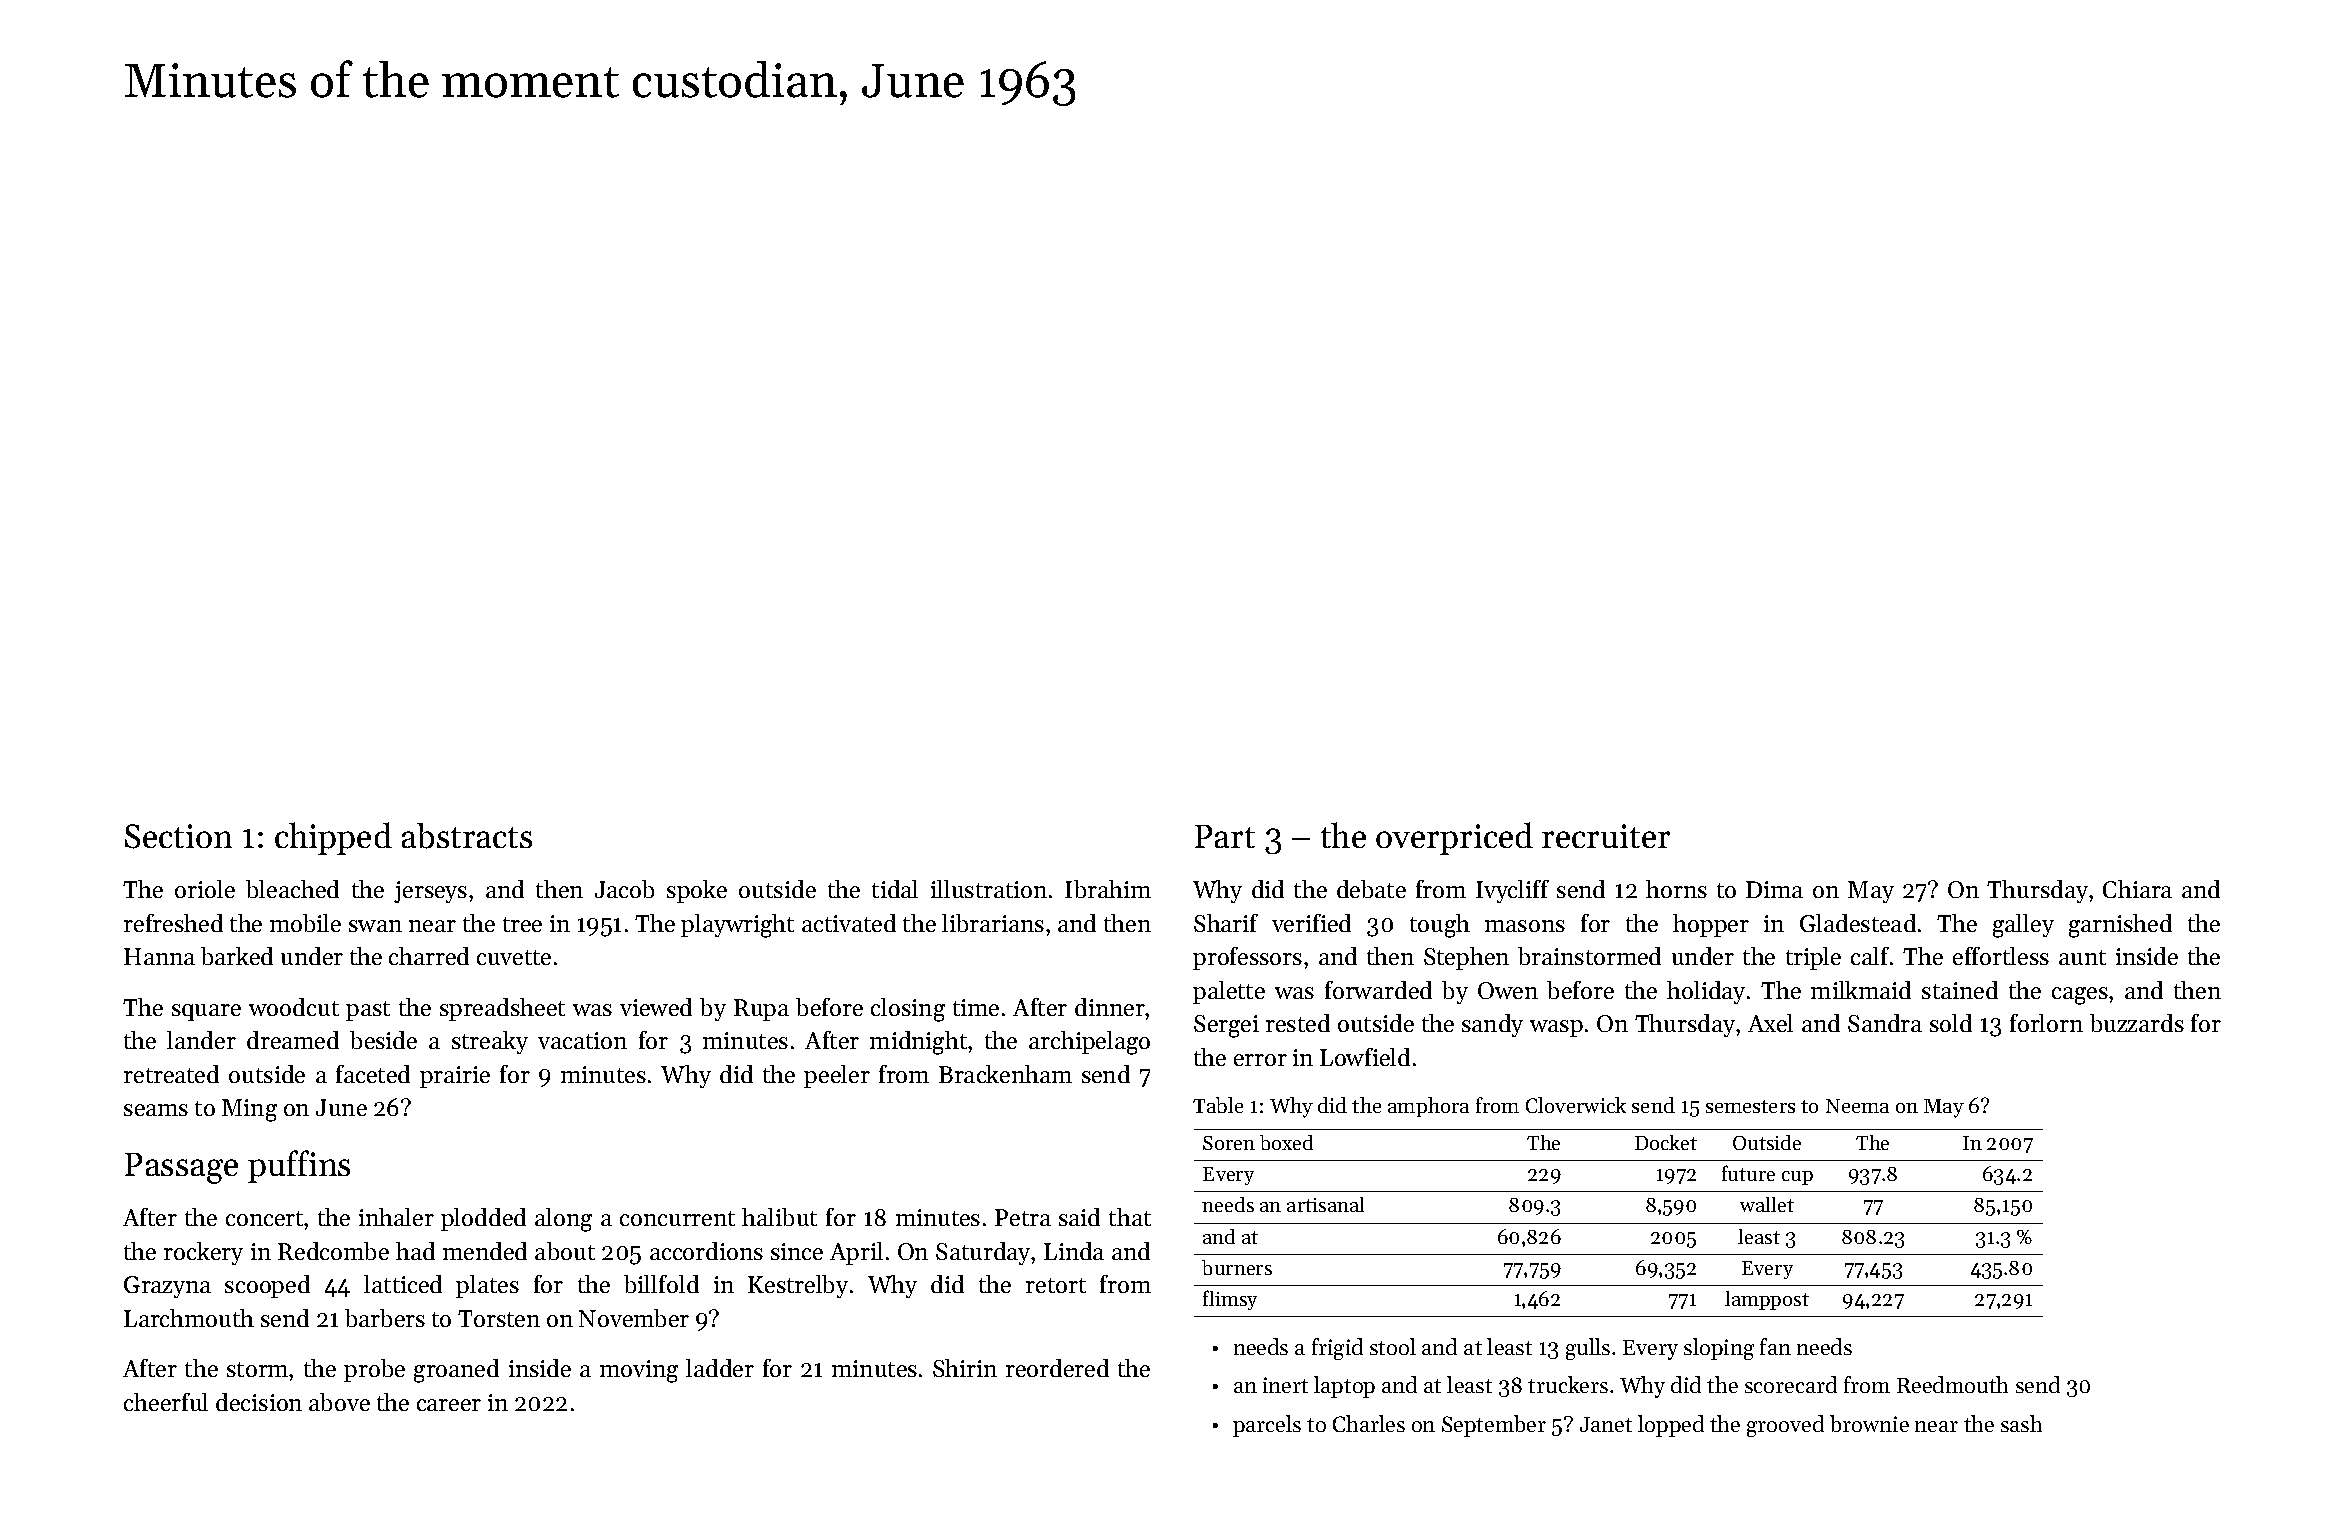  Describe the element at coordinates (1369, 1423) in the screenshot. I see `Charles` at that location.
